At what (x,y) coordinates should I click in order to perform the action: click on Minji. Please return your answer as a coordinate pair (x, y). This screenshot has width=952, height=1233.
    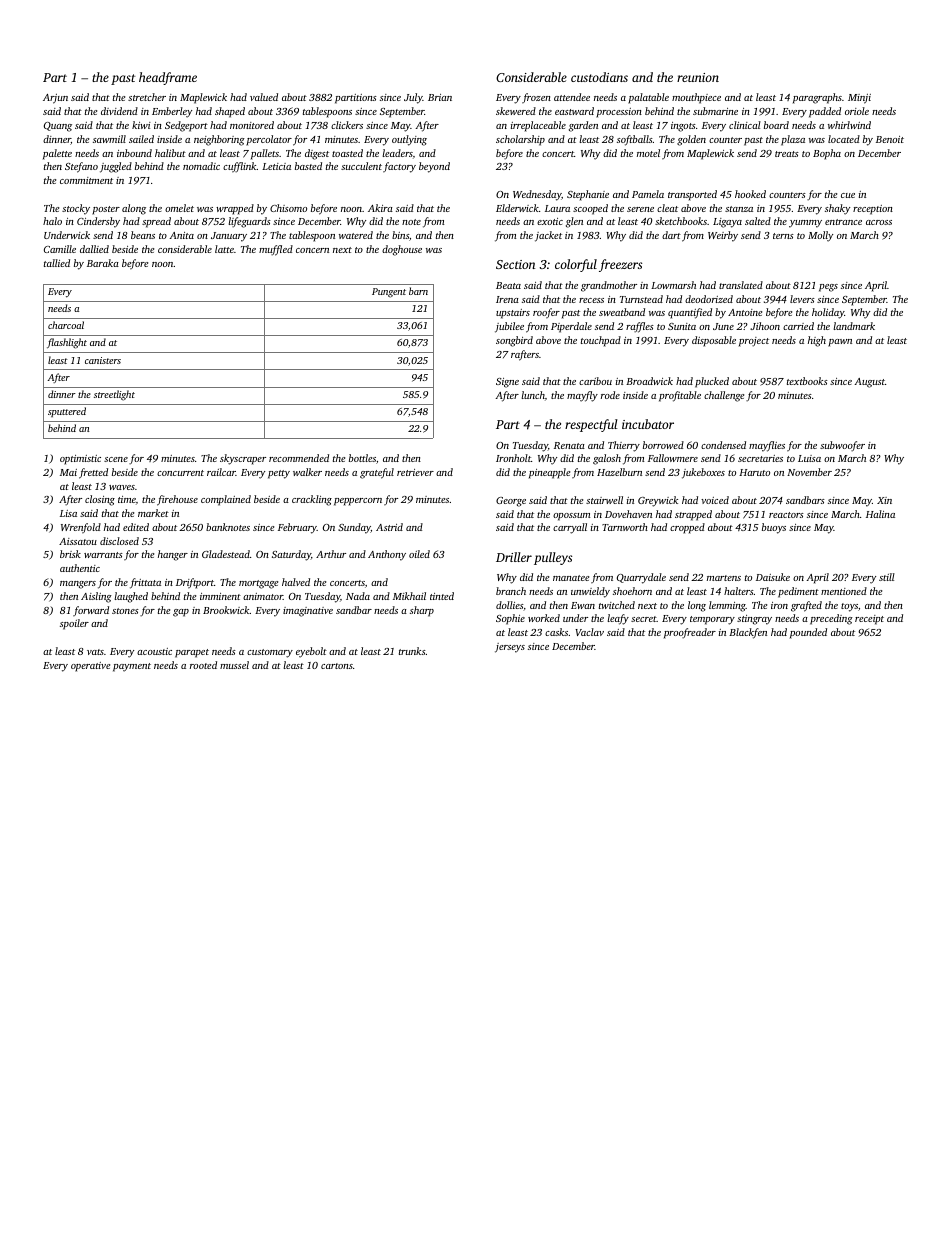
    Looking at the image, I should click on (859, 99).
